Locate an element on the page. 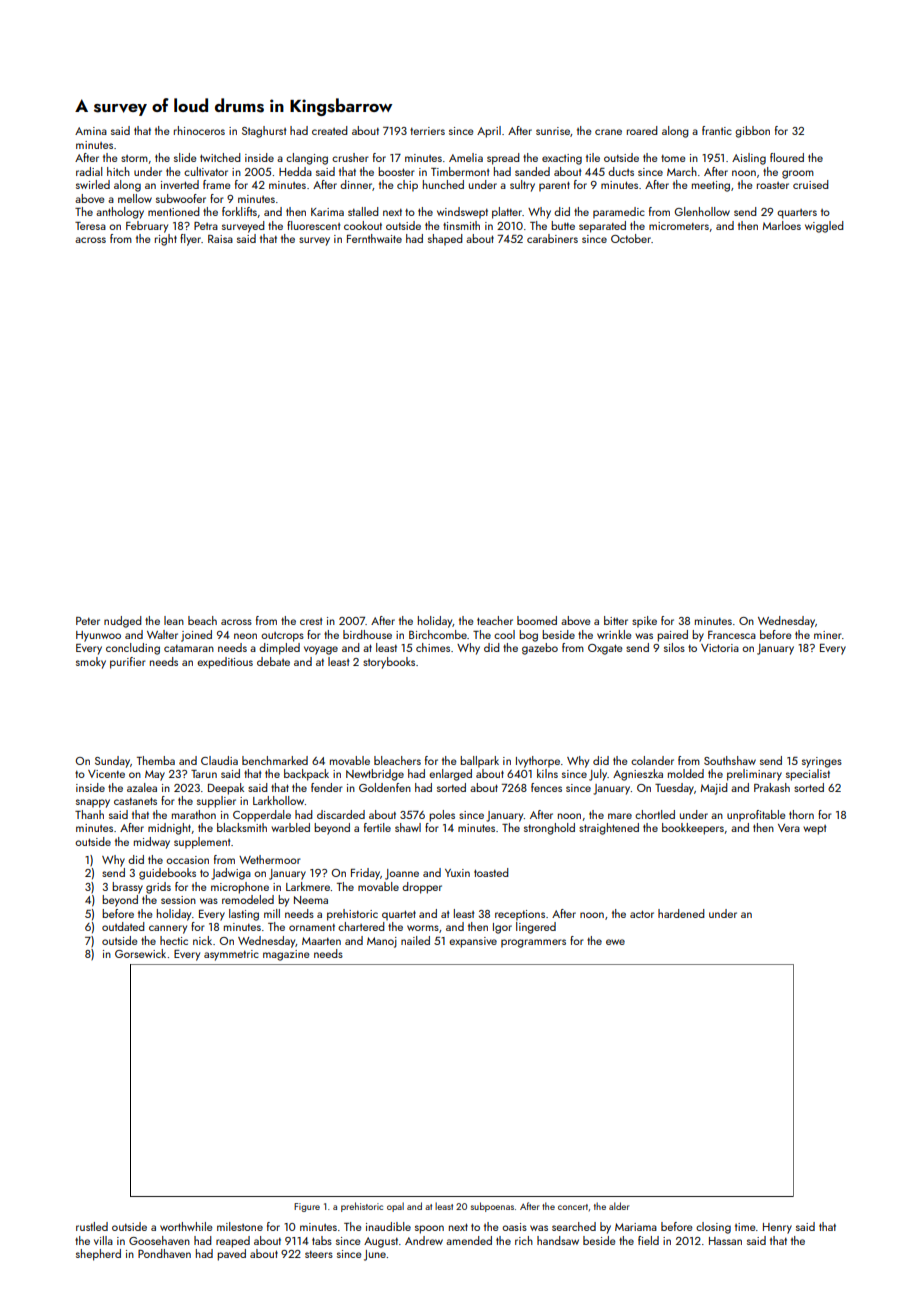  Amina is located at coordinates (91, 131).
